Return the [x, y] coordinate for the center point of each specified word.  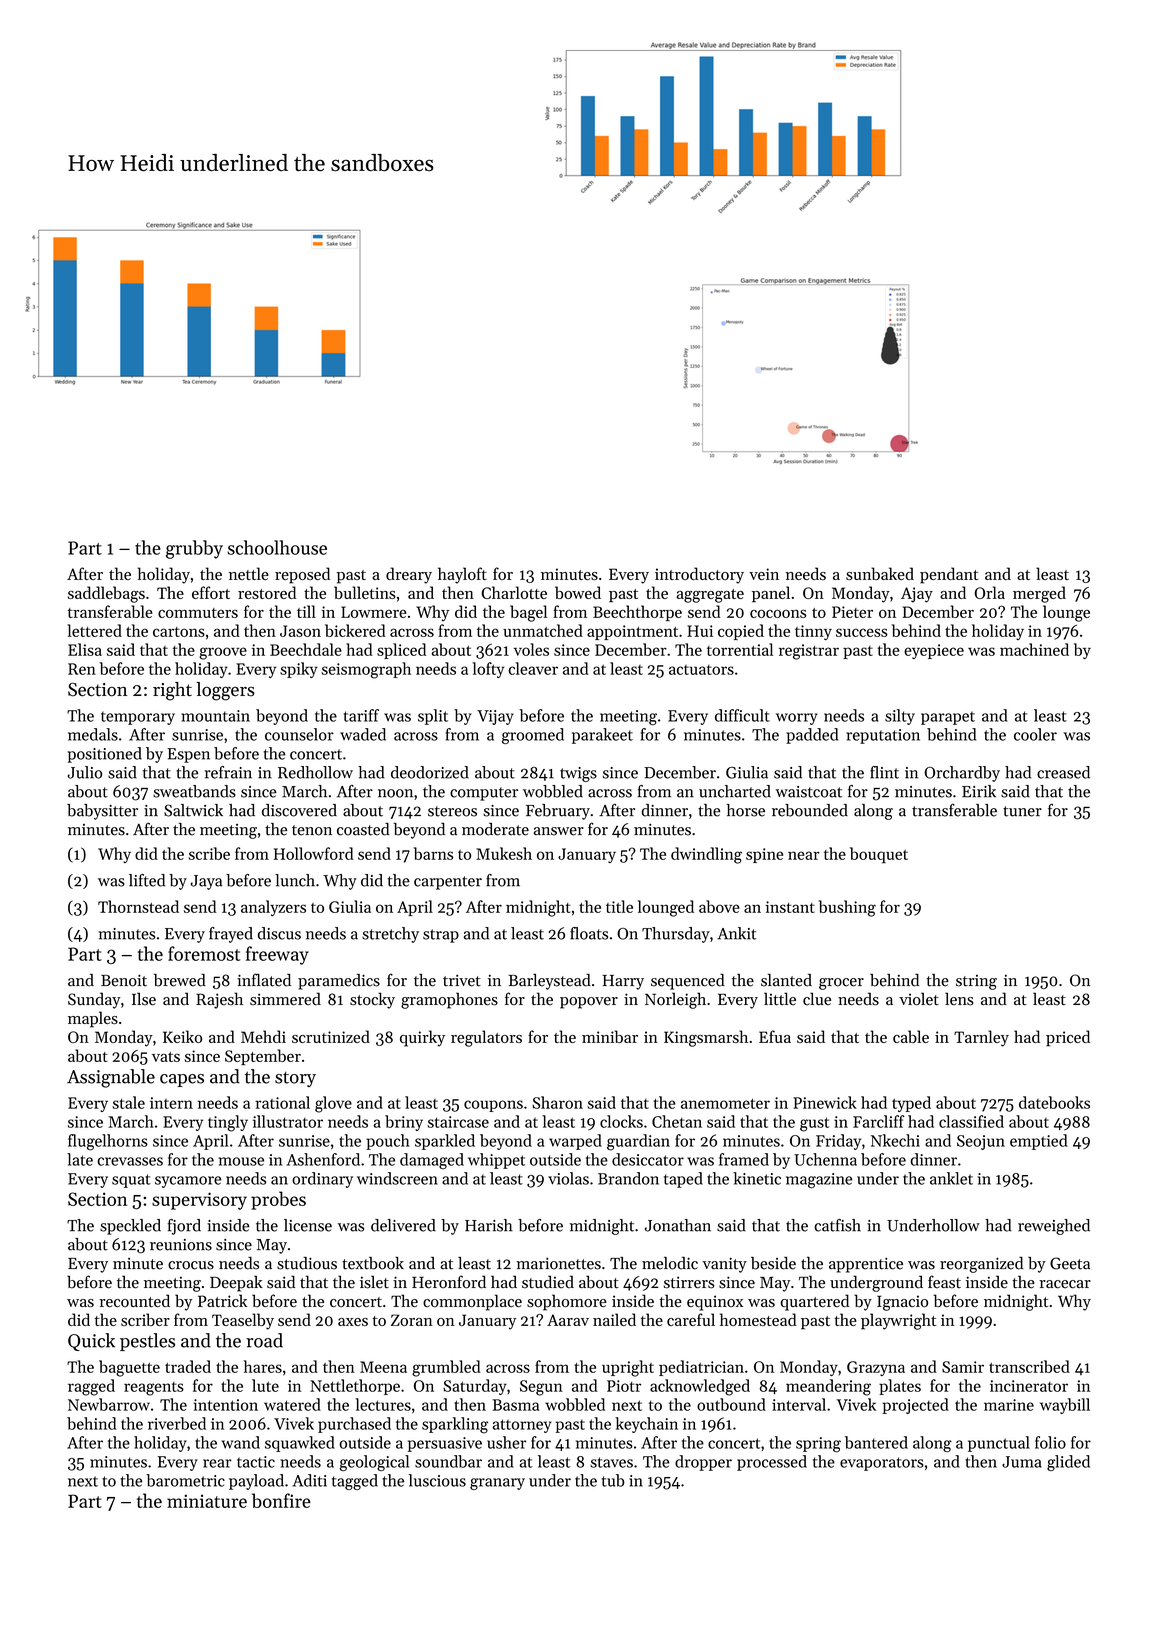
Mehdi [263, 1036]
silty [900, 717]
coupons [493, 1106]
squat [131, 1181]
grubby [194, 549]
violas [568, 1178]
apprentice [866, 1265]
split [433, 717]
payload [256, 1482]
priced [1068, 1038]
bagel [528, 613]
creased [1063, 772]
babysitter [102, 812]
